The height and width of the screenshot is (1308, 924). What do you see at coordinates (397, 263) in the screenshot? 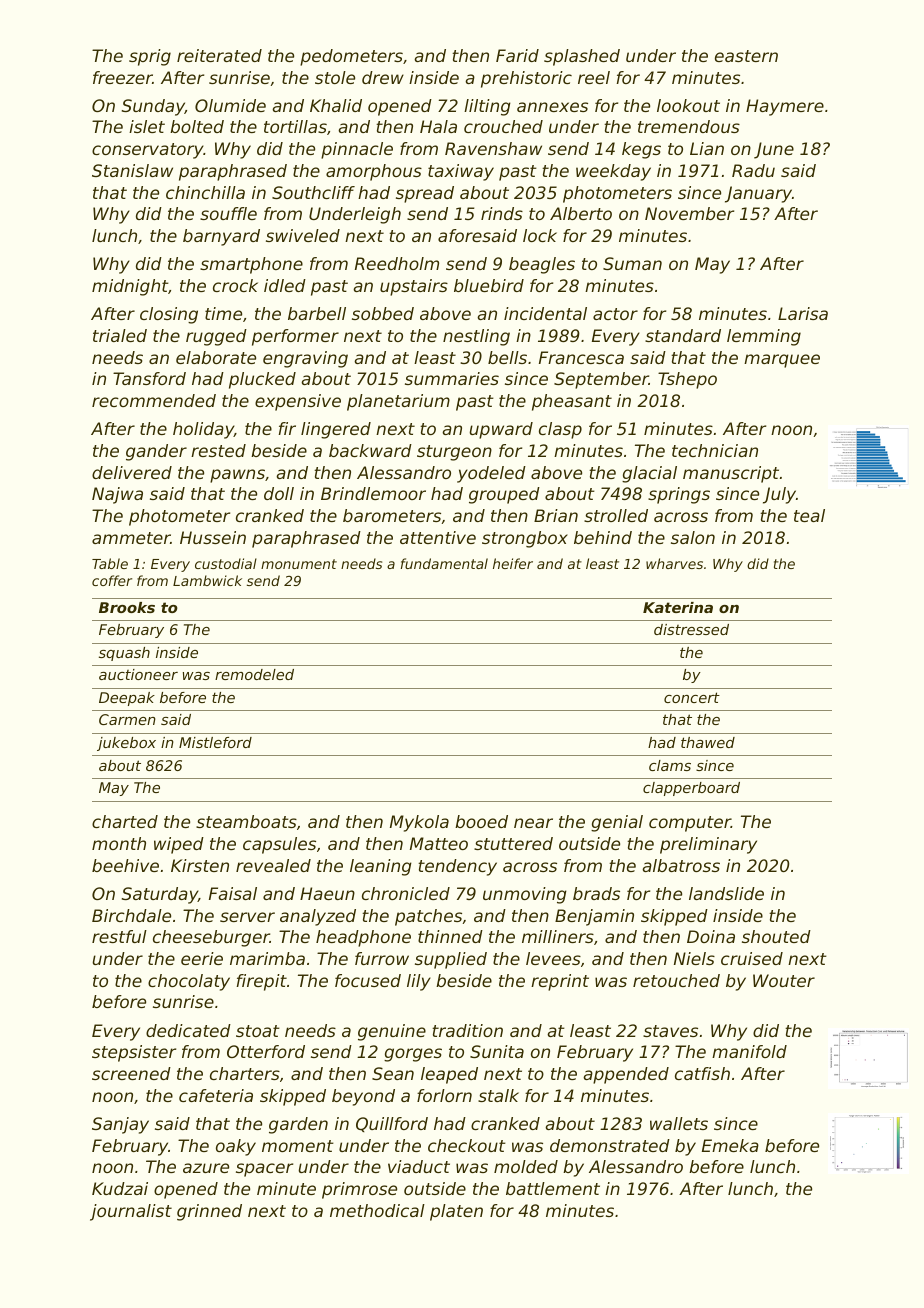
I see `Reedholm` at bounding box center [397, 263].
